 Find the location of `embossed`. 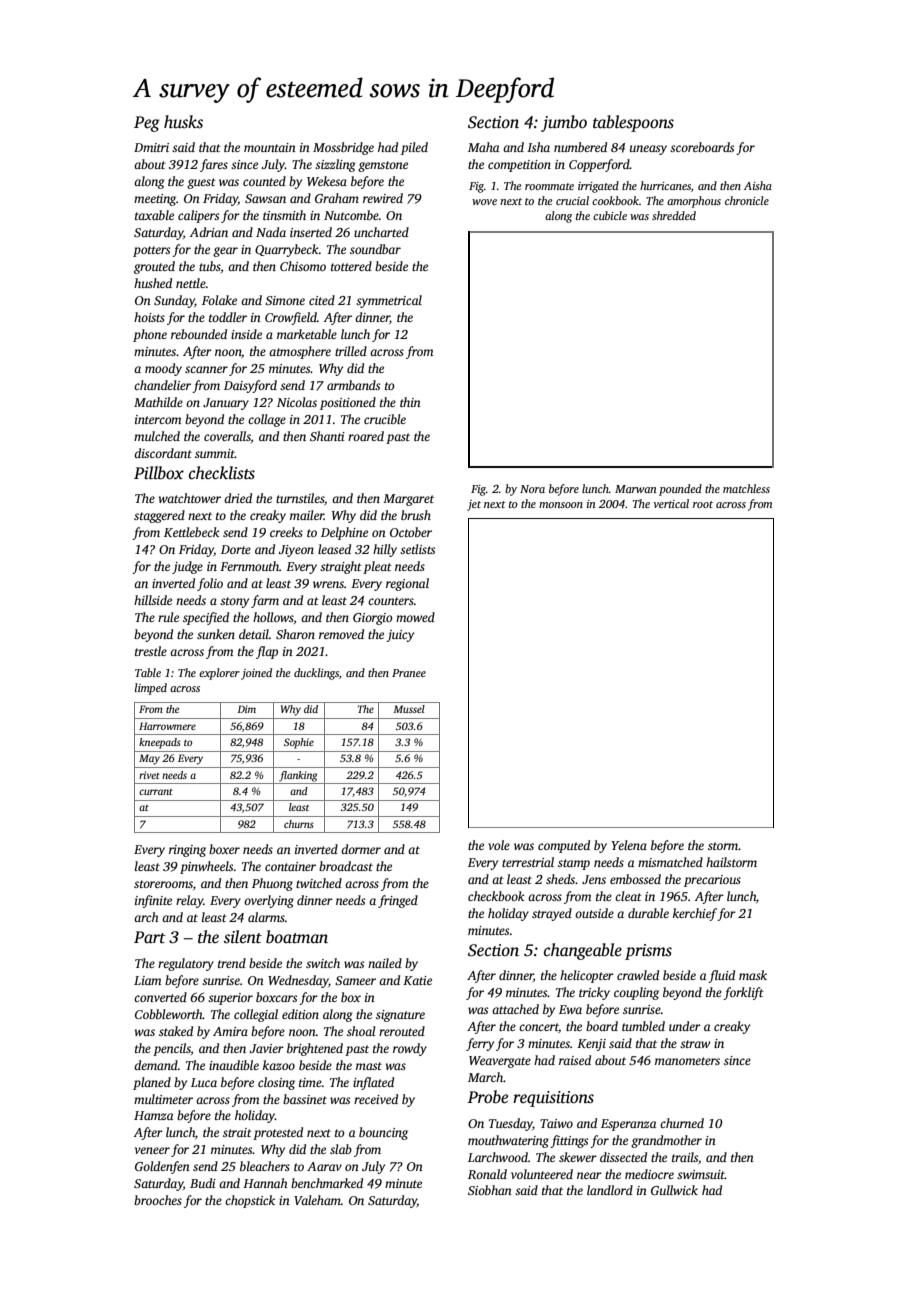

embossed is located at coordinates (635, 879).
